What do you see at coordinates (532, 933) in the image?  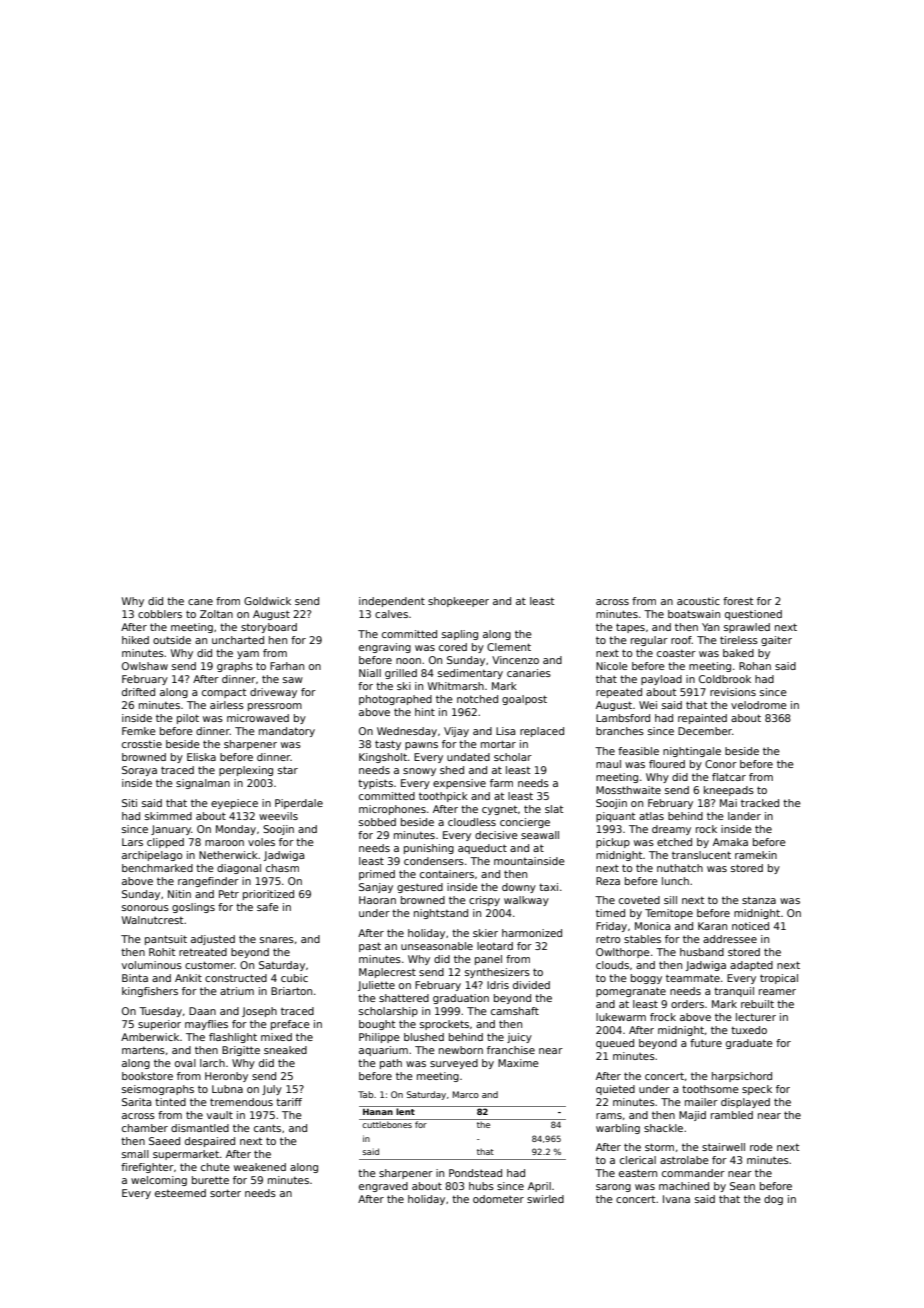 I see `harmonized` at bounding box center [532, 933].
